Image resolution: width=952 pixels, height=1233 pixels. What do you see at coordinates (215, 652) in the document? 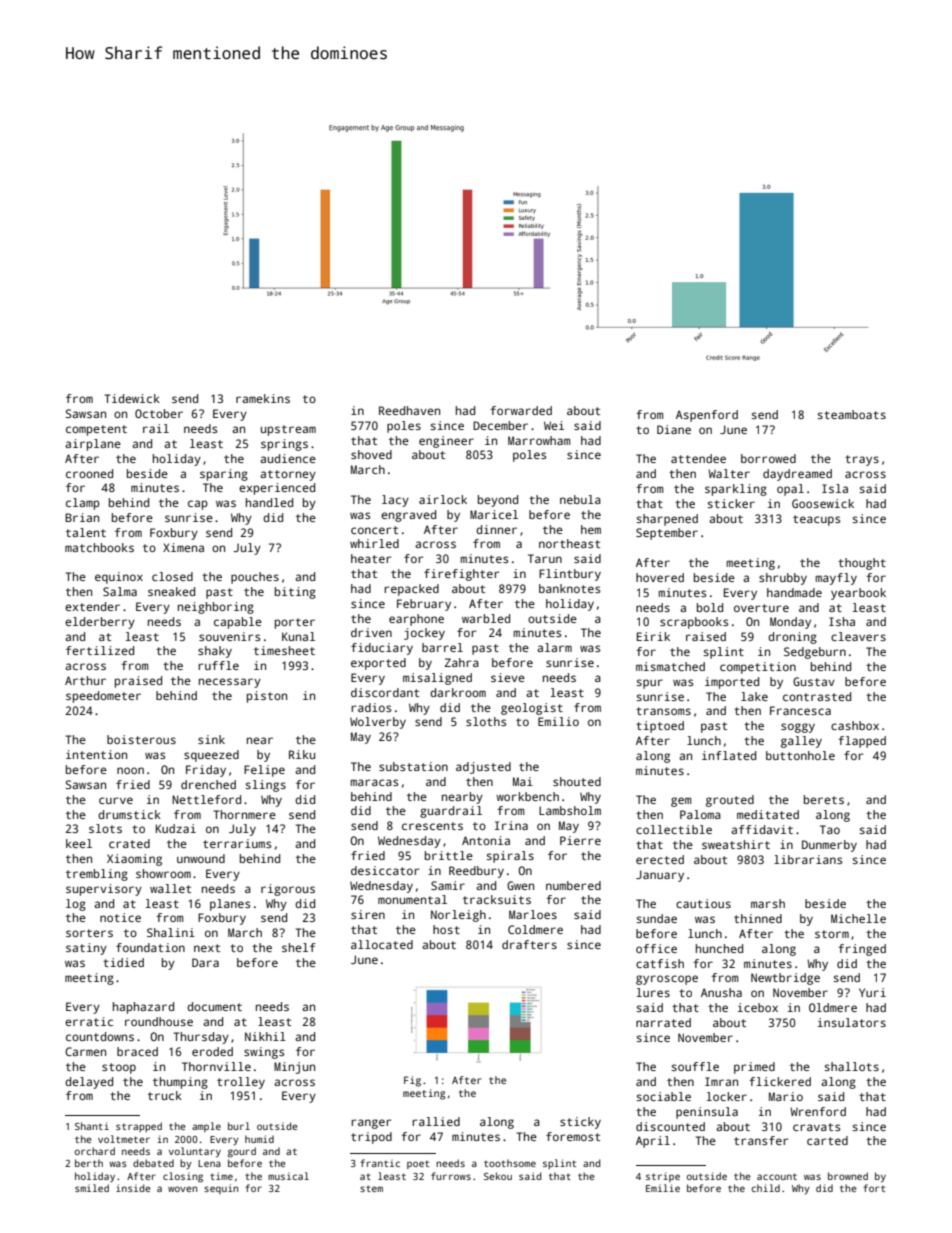
I see `shaky` at bounding box center [215, 652].
